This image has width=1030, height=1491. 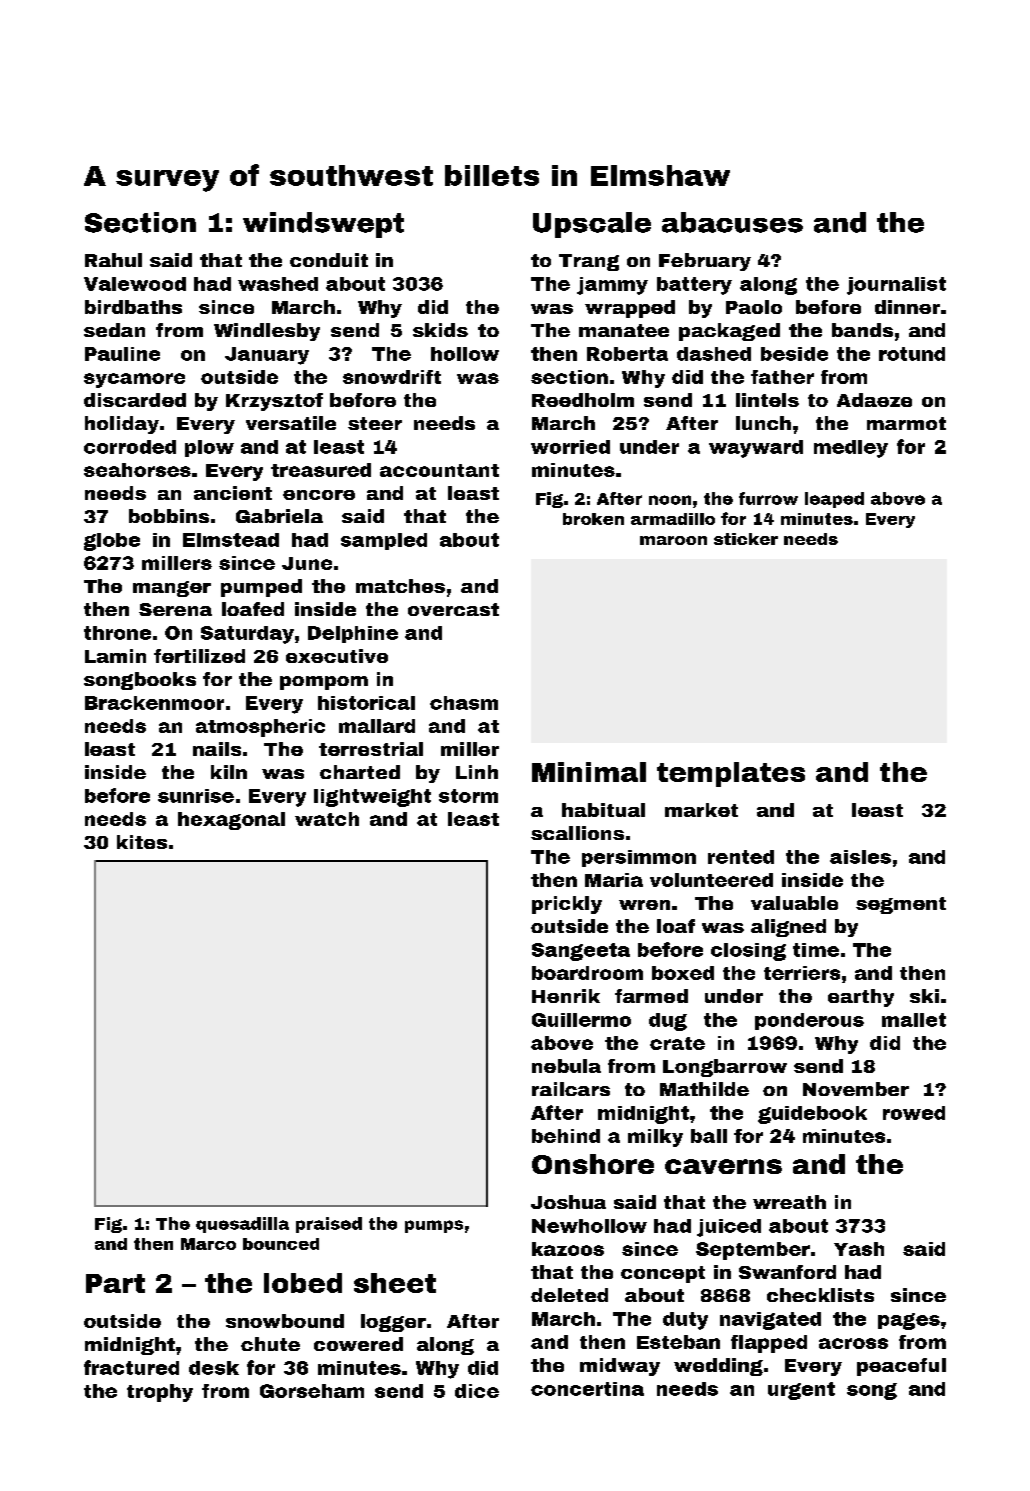 What do you see at coordinates (673, 540) in the image?
I see `maroon` at bounding box center [673, 540].
